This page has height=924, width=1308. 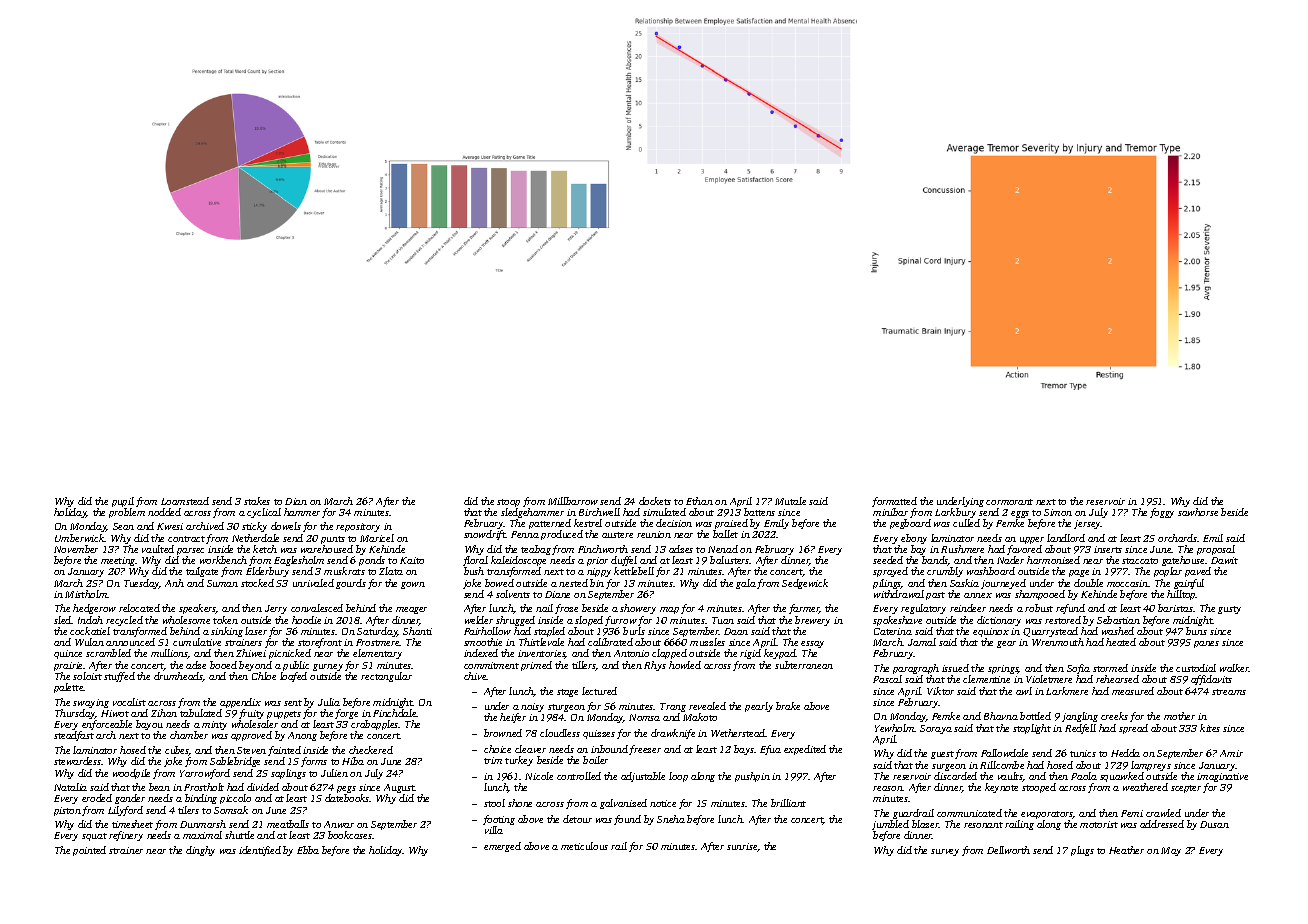 What do you see at coordinates (115, 713) in the page?
I see `Hiwot` at bounding box center [115, 713].
